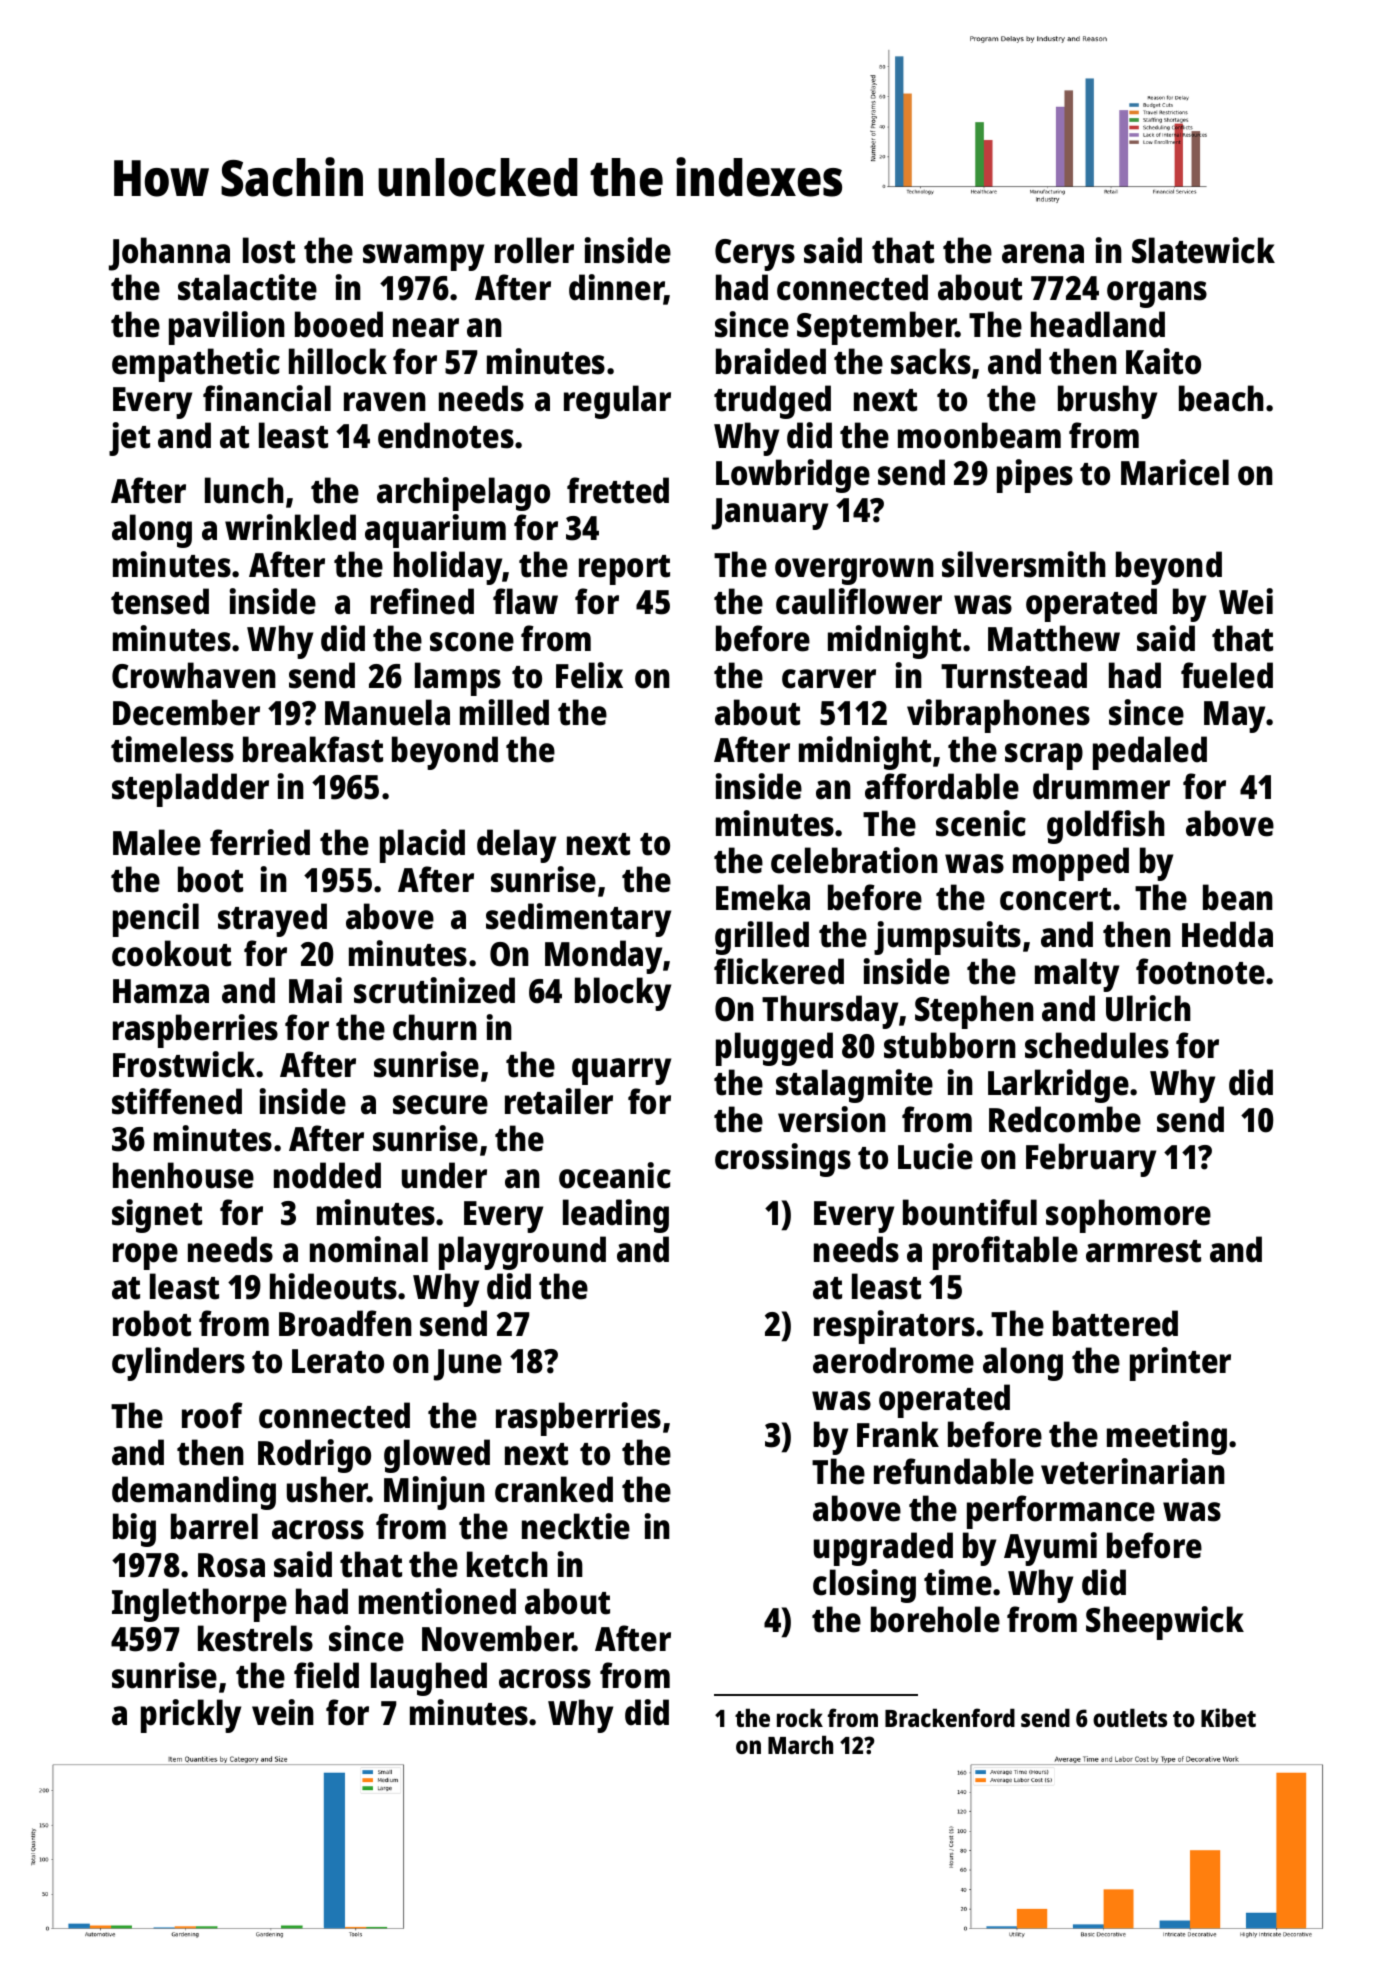  Describe the element at coordinates (269, 250) in the document. I see `lost` at that location.
